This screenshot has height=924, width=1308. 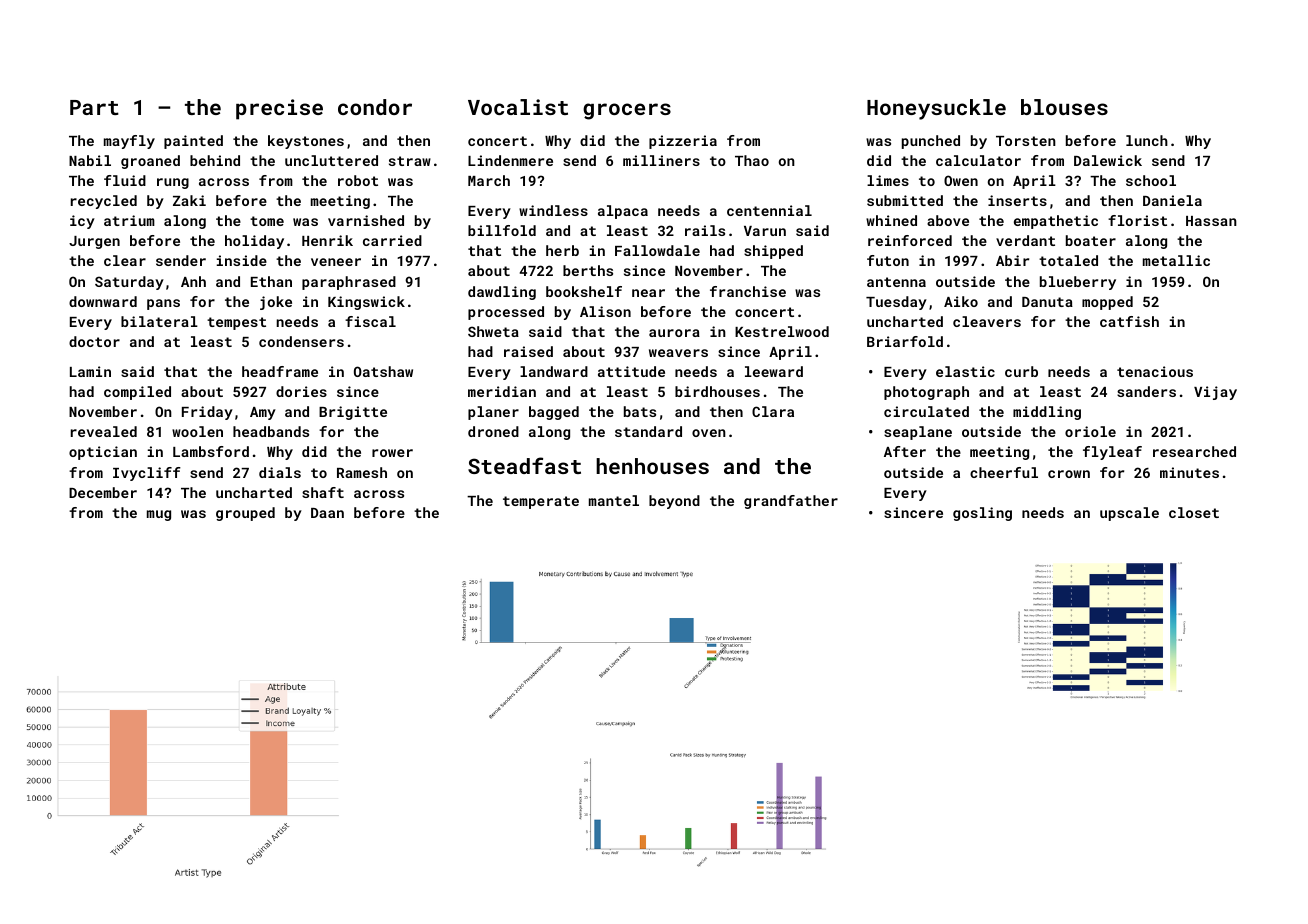 What do you see at coordinates (631, 371) in the screenshot?
I see `attitude` at bounding box center [631, 371].
